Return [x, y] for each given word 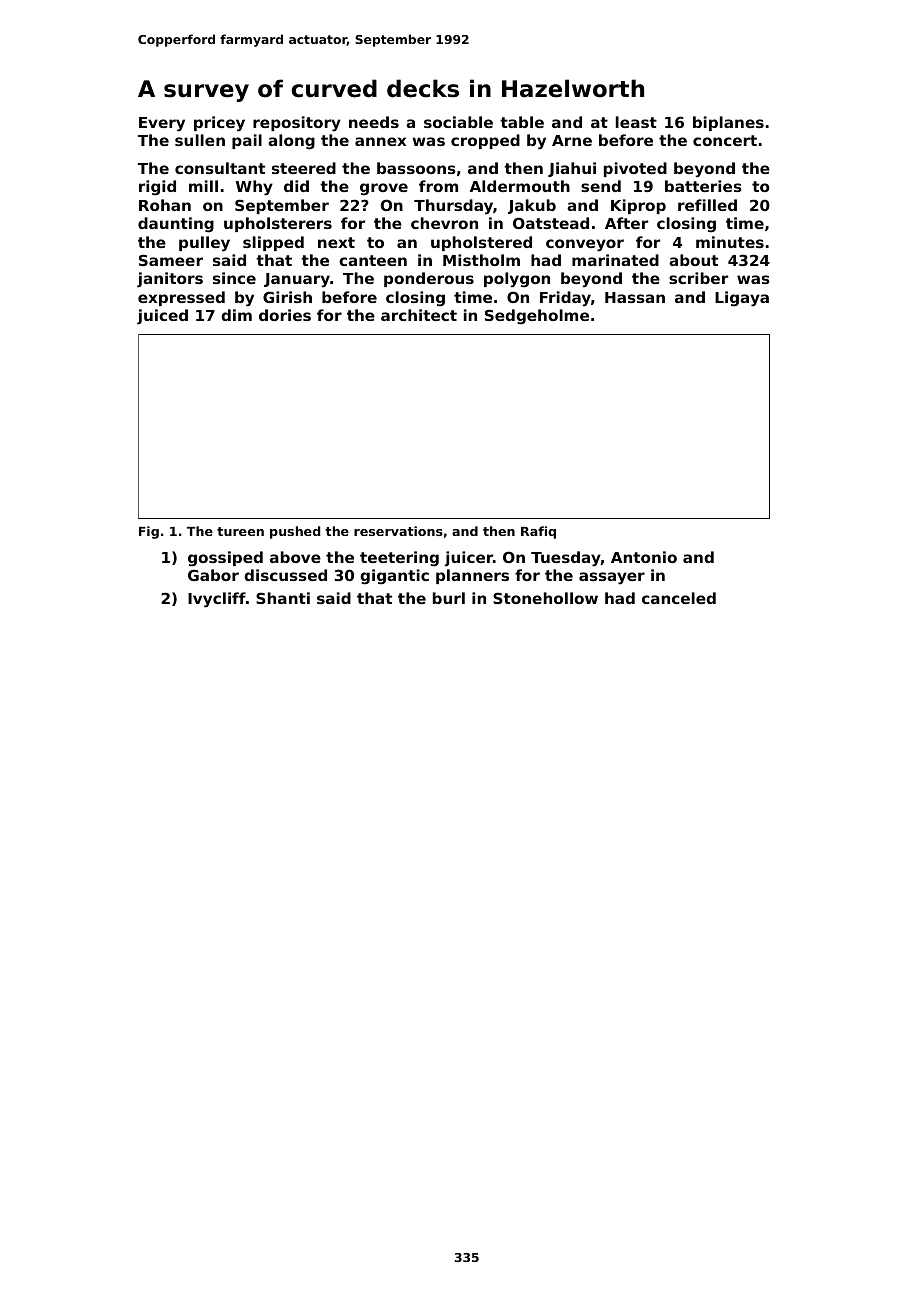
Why [254, 188]
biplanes [728, 123]
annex [380, 141]
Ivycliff [217, 600]
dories [285, 315]
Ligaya [742, 299]
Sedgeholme [537, 317]
